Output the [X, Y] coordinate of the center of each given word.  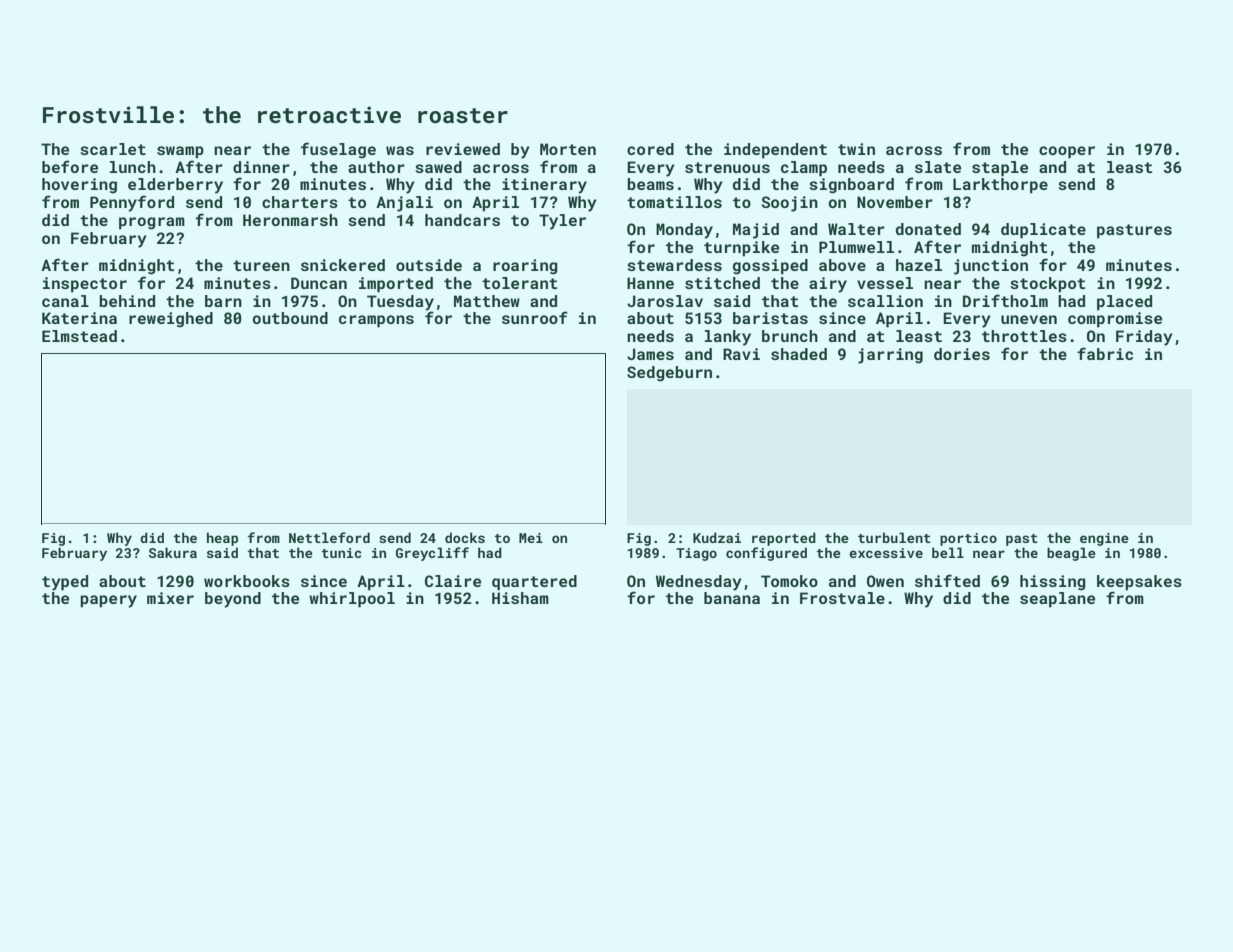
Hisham [520, 598]
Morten [568, 149]
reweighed [171, 320]
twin [856, 149]
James [650, 354]
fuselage [338, 150]
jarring [890, 356]
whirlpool [352, 600]
